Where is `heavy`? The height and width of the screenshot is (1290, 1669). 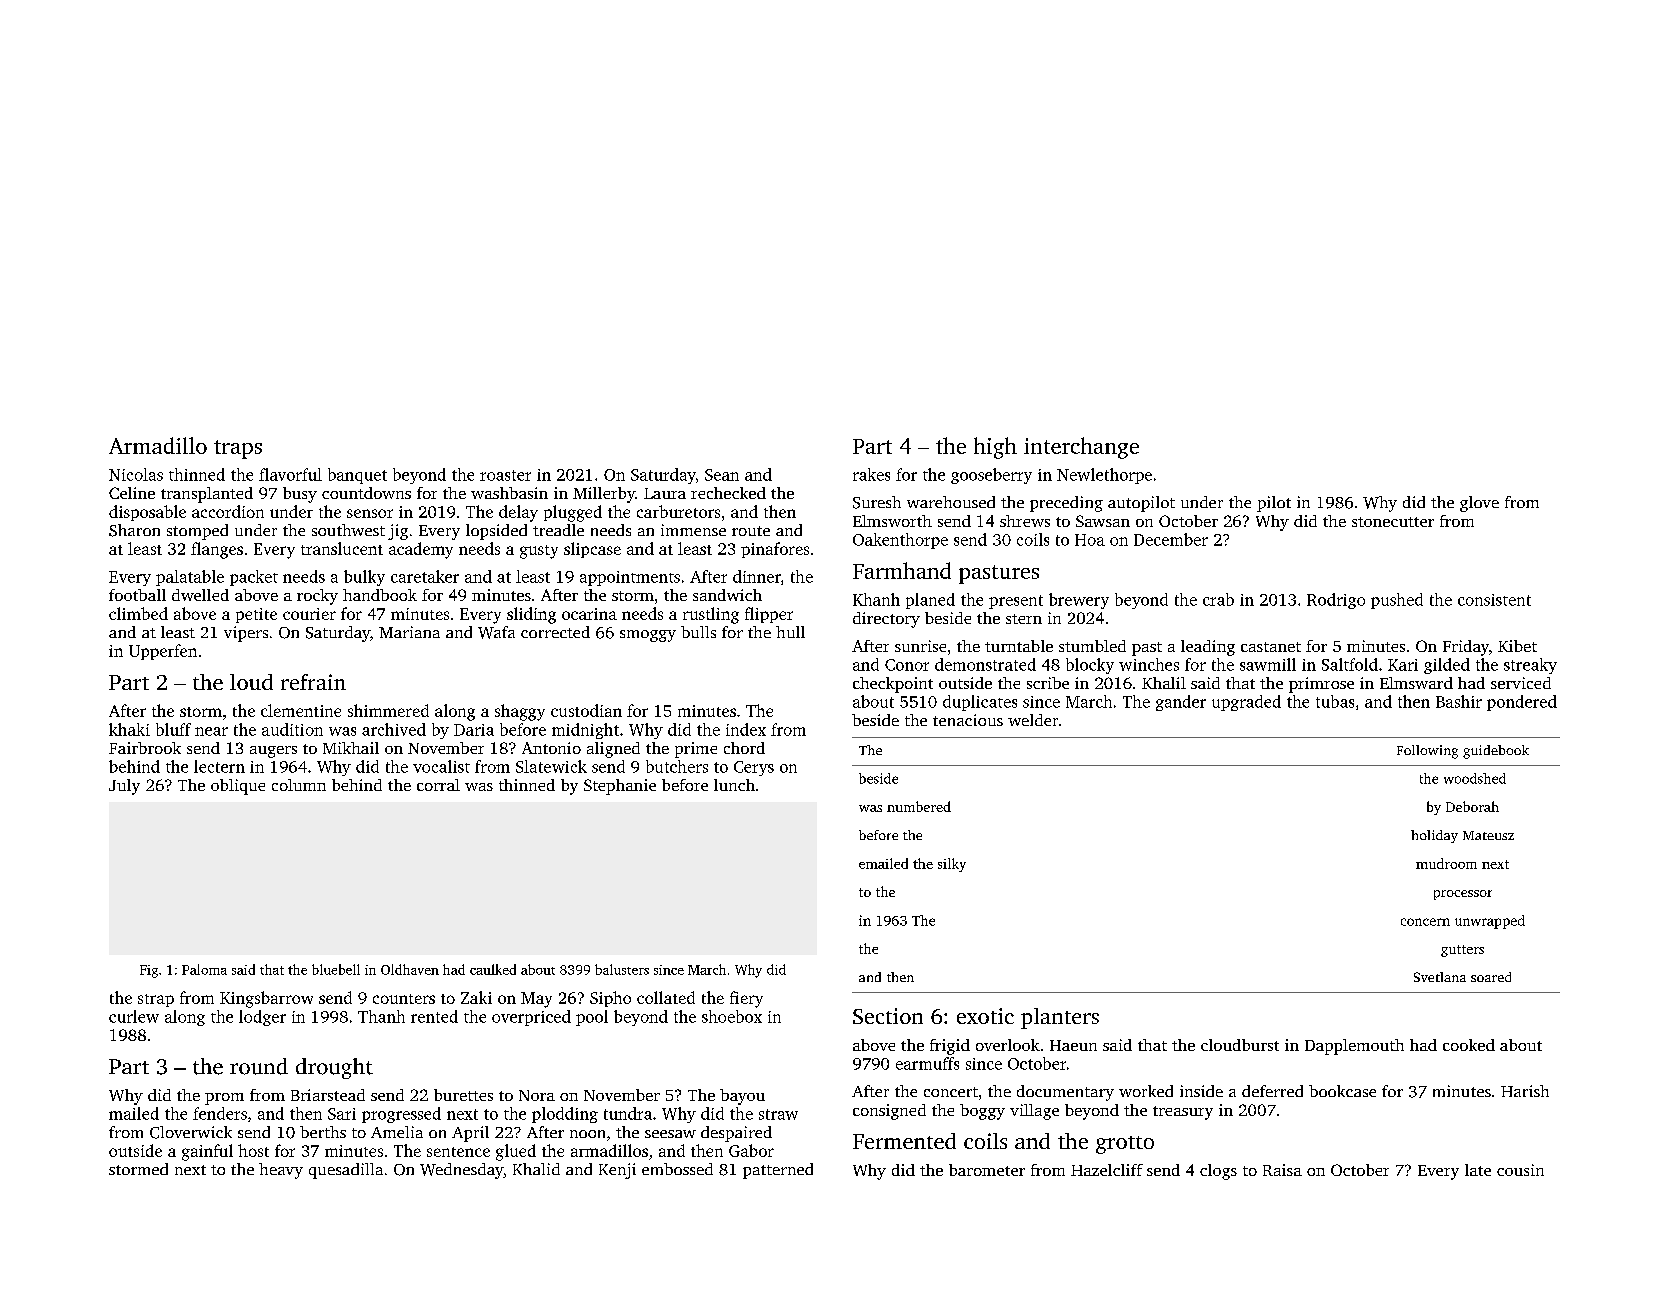 heavy is located at coordinates (281, 1171).
